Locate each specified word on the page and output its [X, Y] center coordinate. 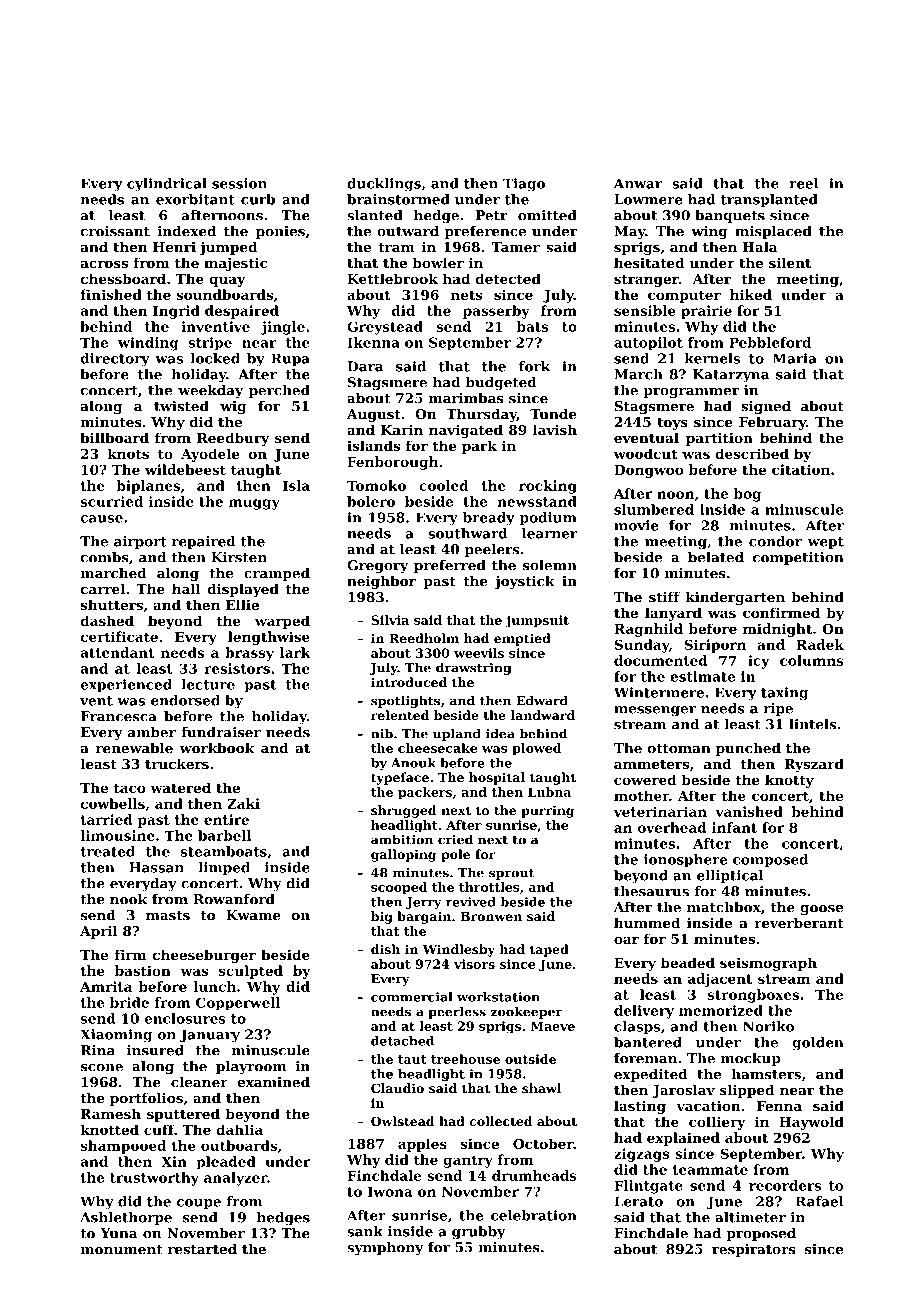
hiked [751, 294]
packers [425, 793]
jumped [228, 248]
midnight [777, 630]
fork [534, 366]
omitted [547, 215]
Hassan [156, 867]
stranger [646, 280]
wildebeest [185, 469]
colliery [717, 1123]
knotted [109, 1129]
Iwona [390, 1191]
